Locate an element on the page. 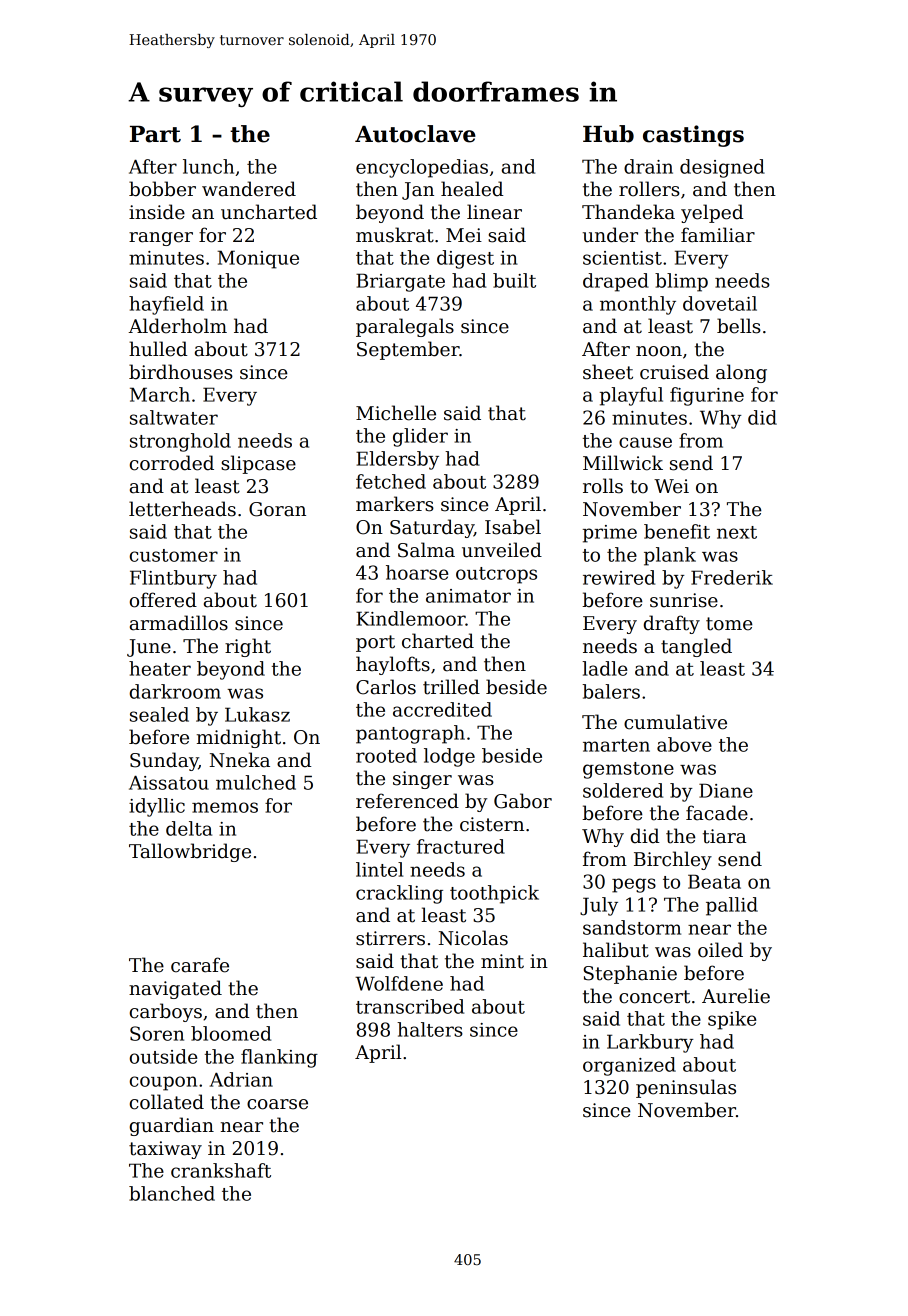  letterheads is located at coordinates (182, 509).
